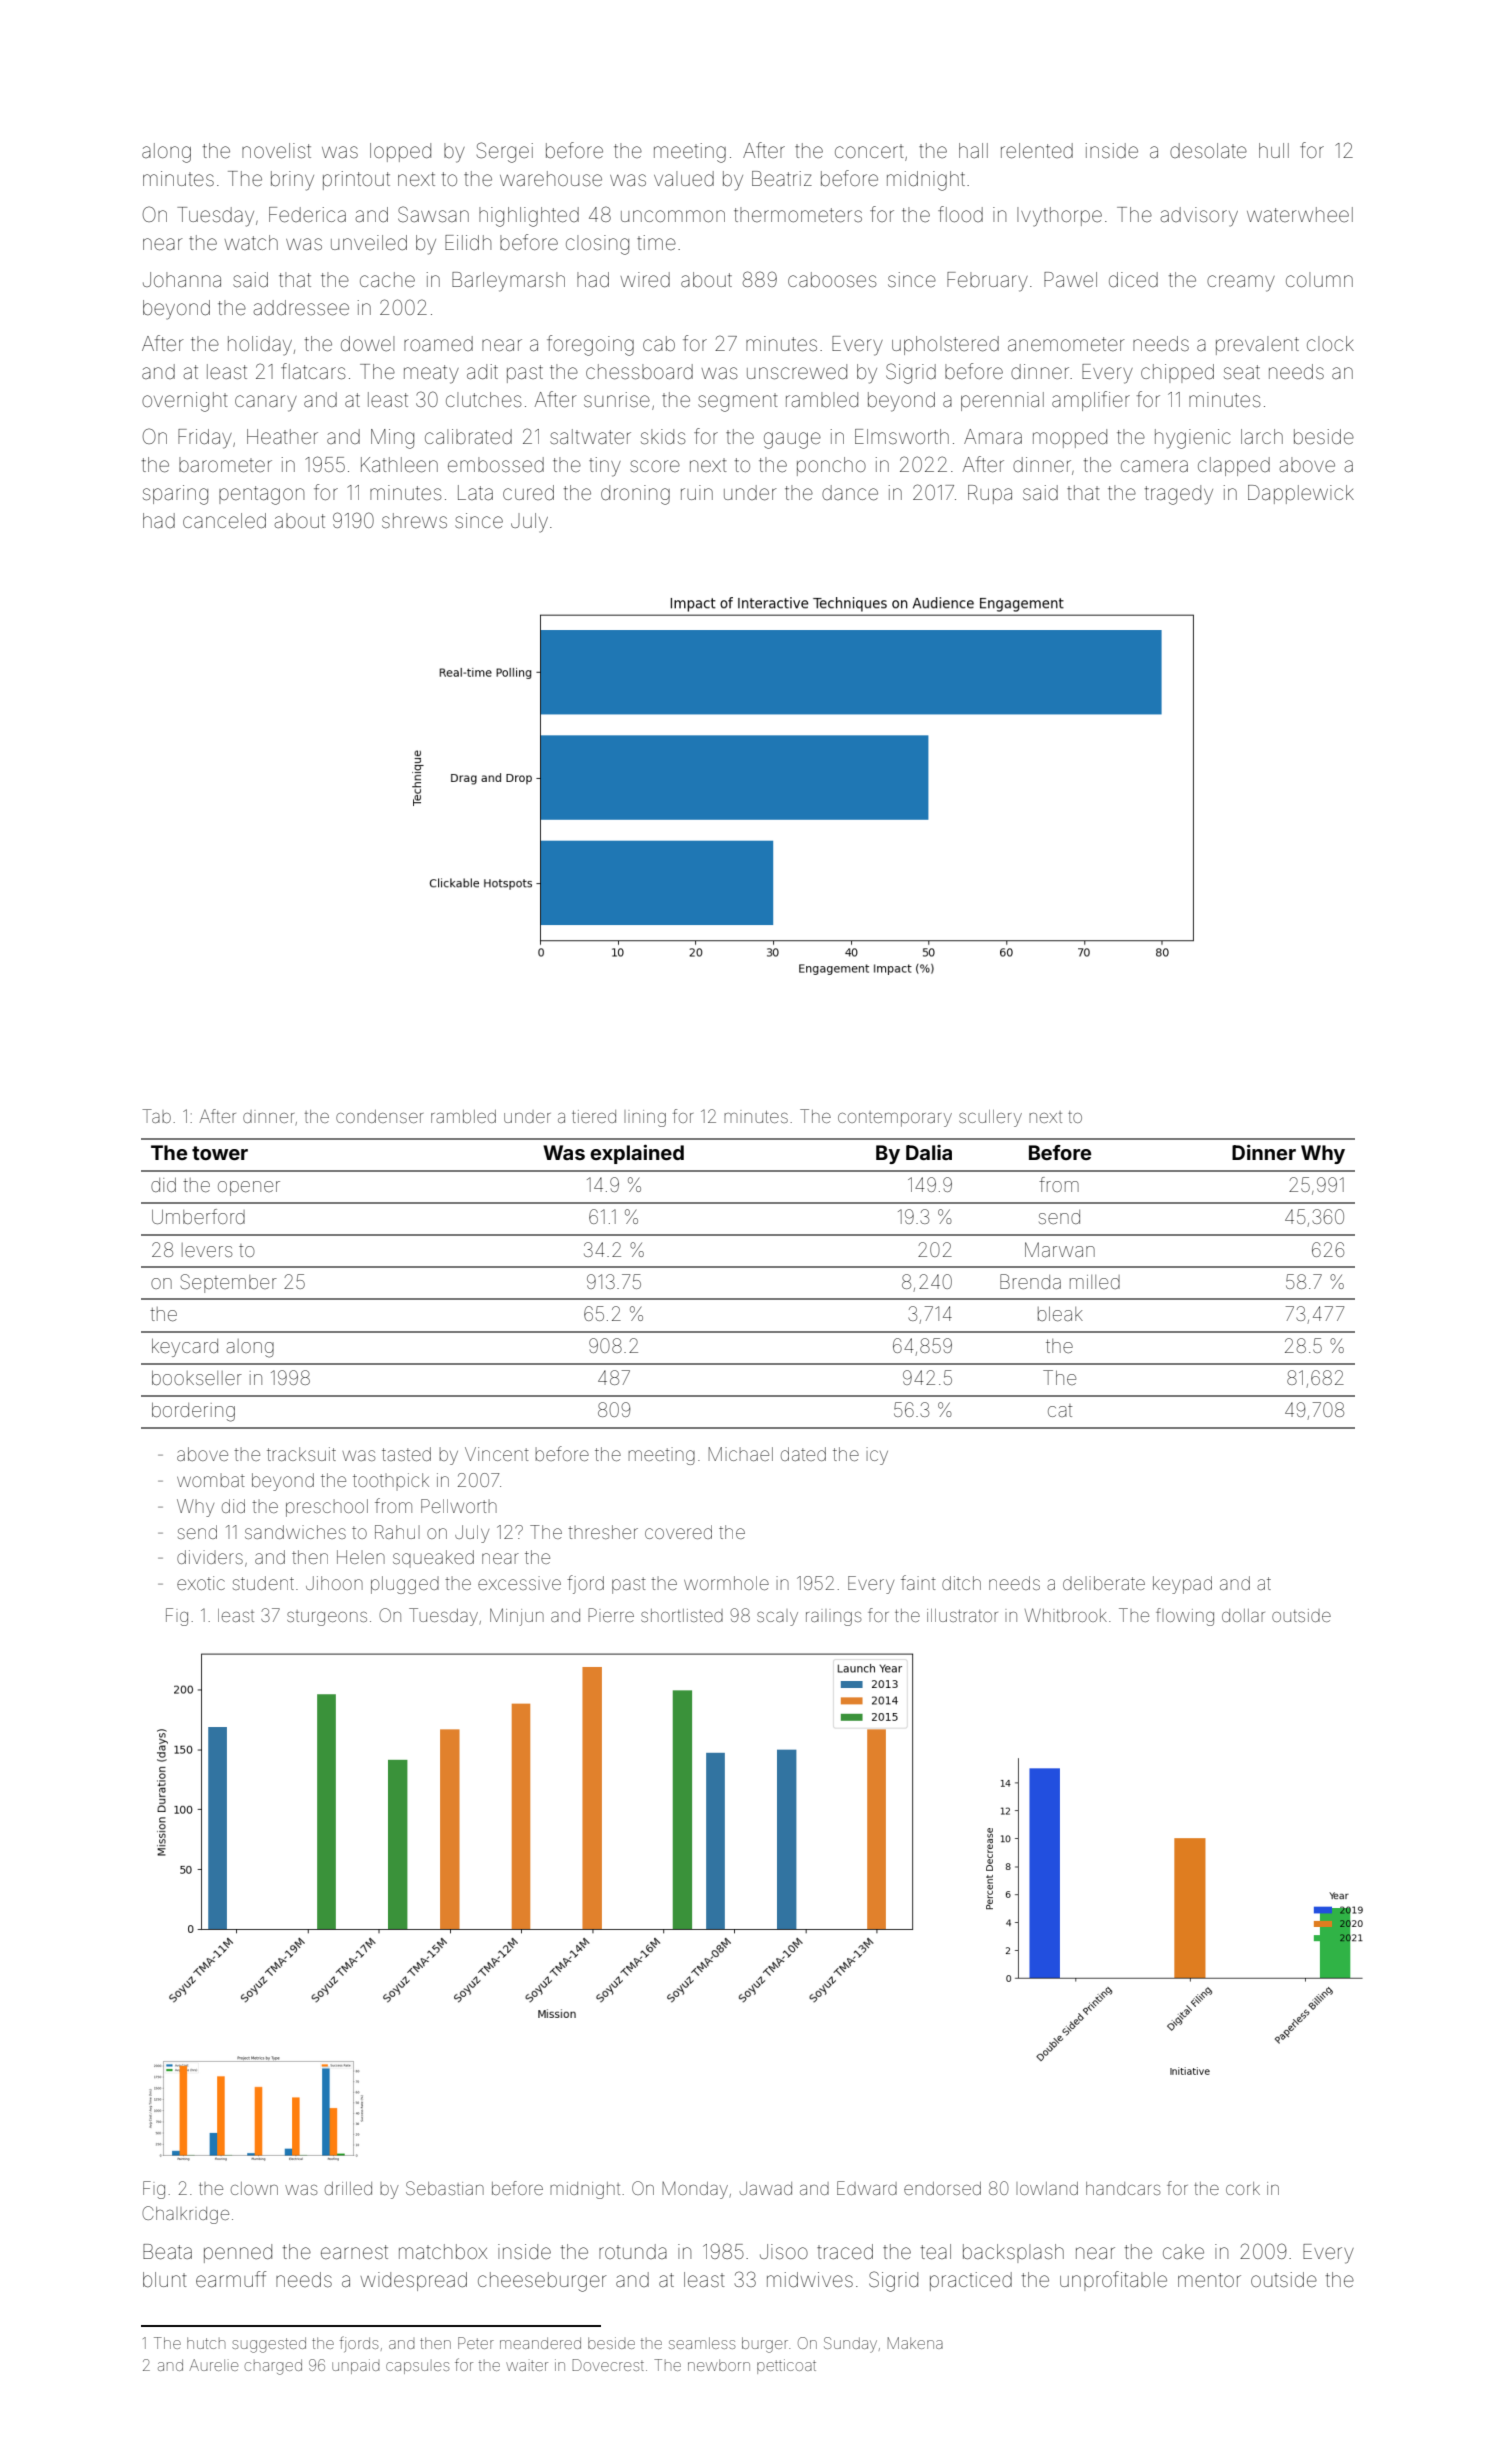 Image resolution: width=1496 pixels, height=2464 pixels. Describe the element at coordinates (833, 1619) in the screenshot. I see `railings` at that location.
